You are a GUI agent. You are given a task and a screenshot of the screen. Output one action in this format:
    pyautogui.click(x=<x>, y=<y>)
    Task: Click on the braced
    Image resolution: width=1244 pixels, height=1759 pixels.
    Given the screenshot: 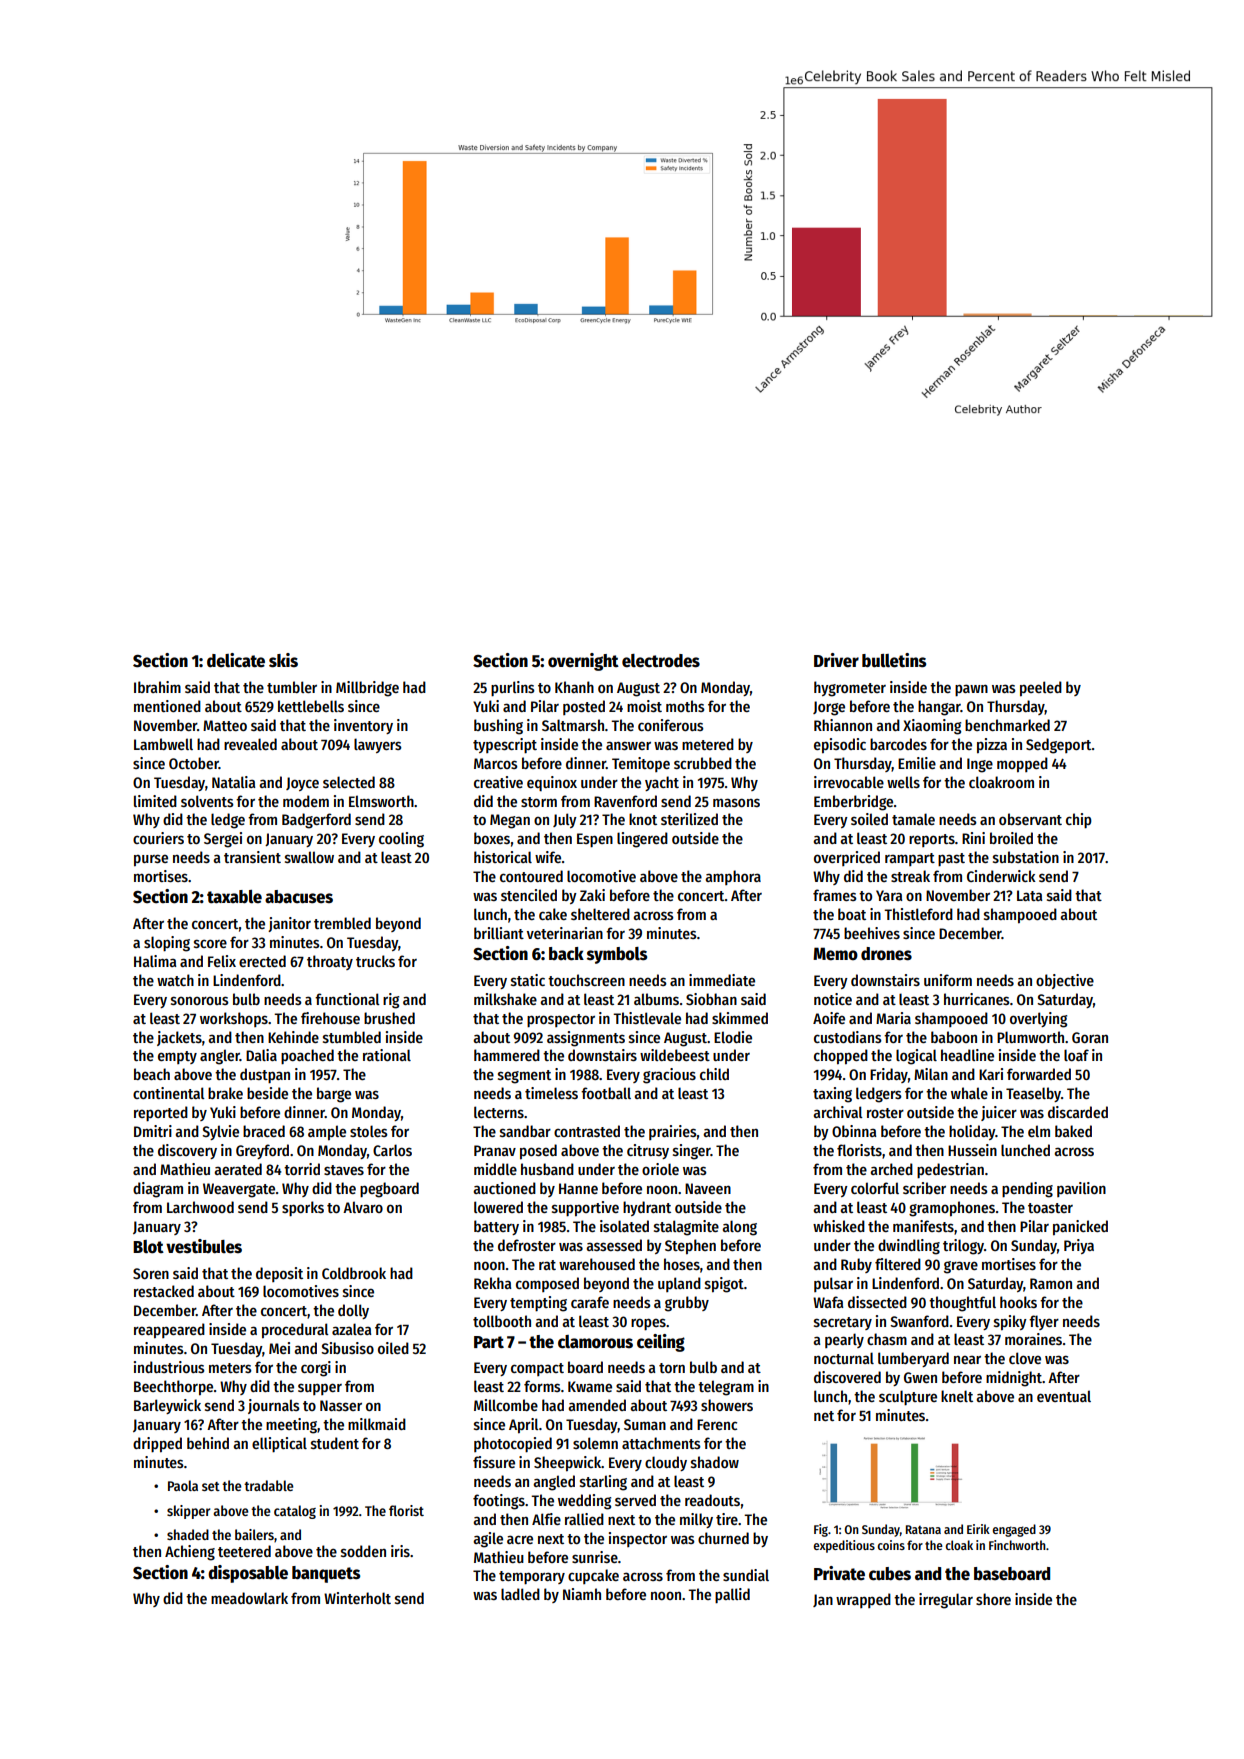 What is the action you would take?
    pyautogui.click(x=264, y=1131)
